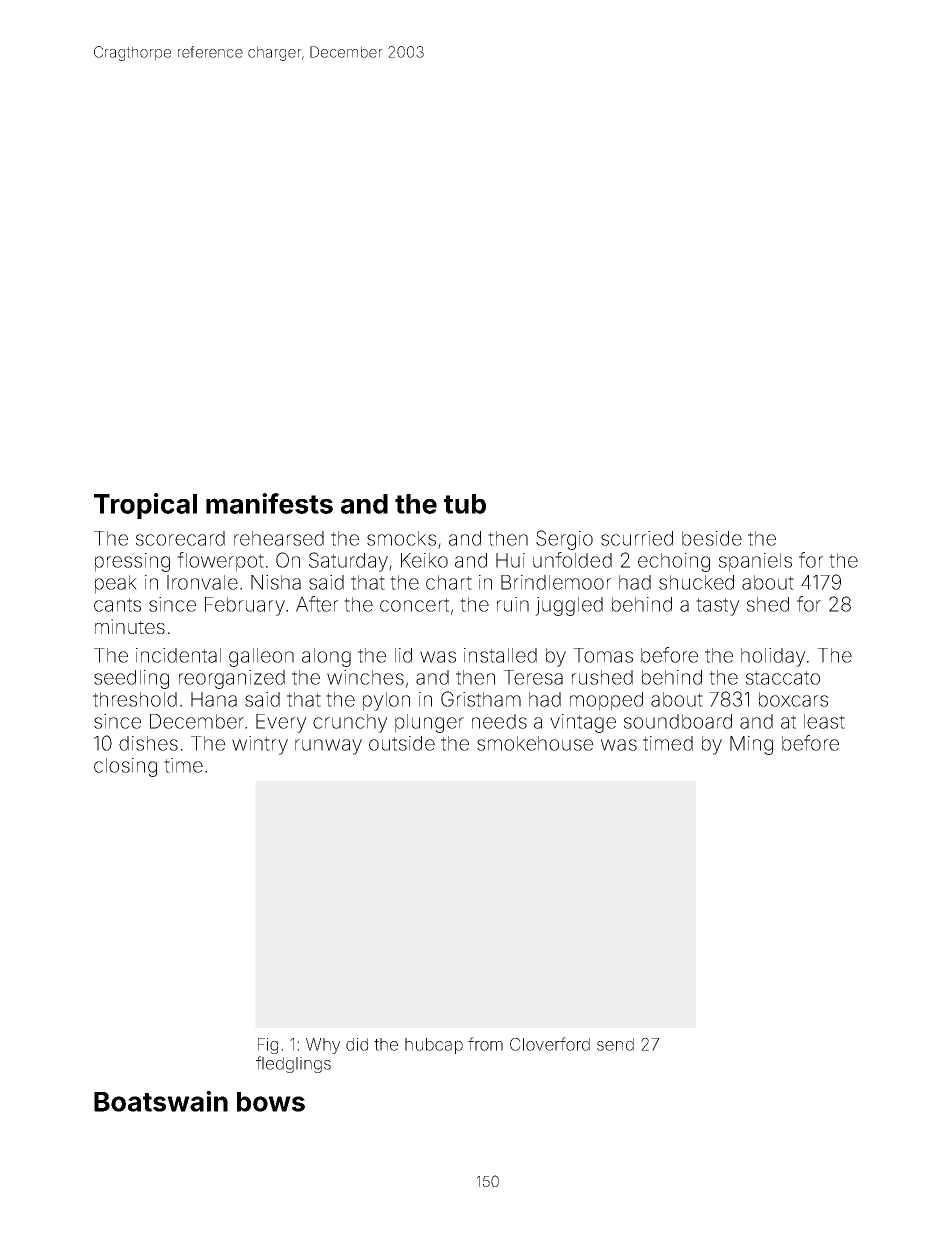  Describe the element at coordinates (145, 506) in the document. I see `Tropical` at that location.
